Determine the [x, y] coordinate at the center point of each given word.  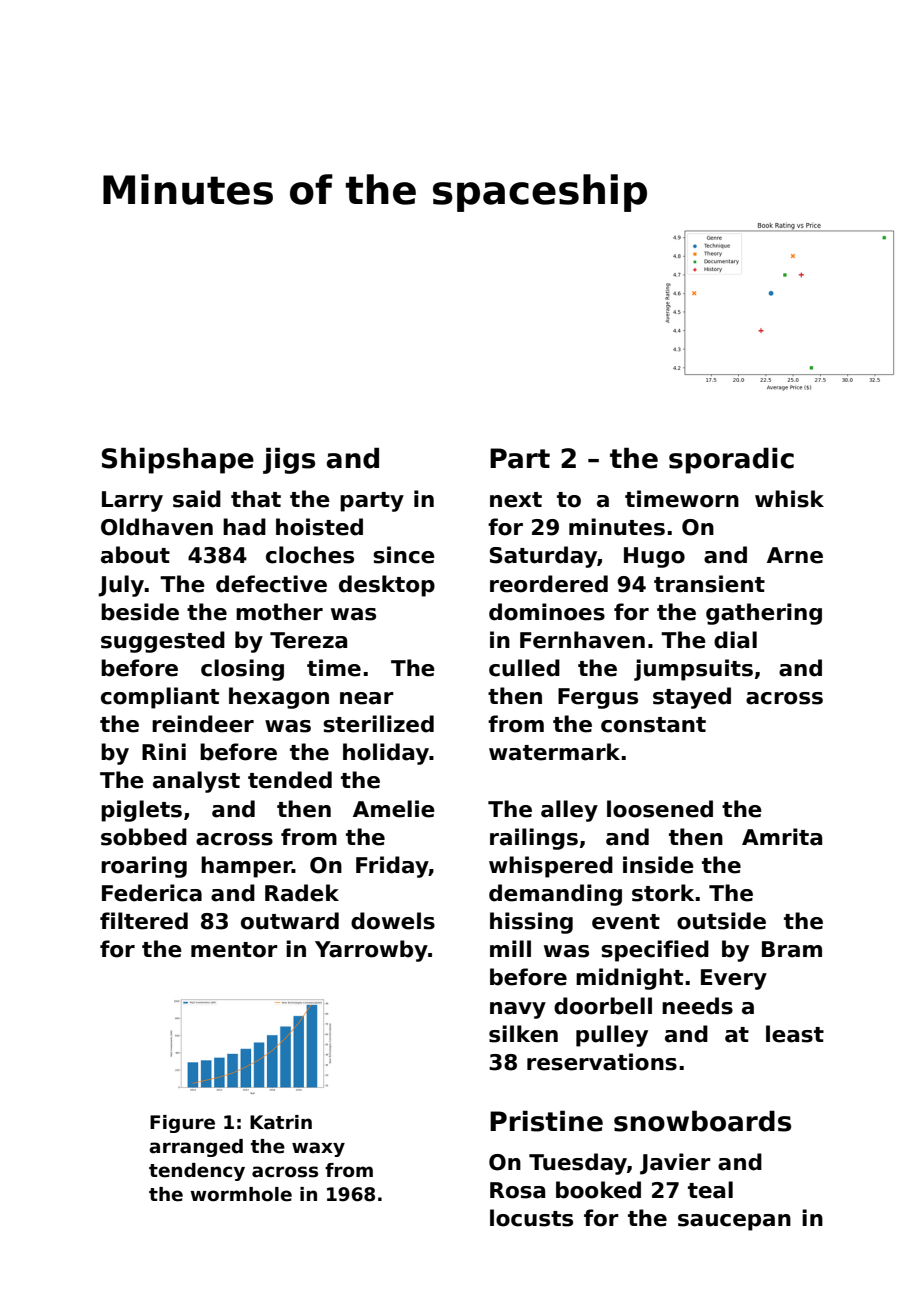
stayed [692, 698]
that [256, 499]
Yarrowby [371, 951]
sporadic [731, 460]
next [516, 500]
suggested [163, 642]
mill [510, 948]
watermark [554, 752]
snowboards [702, 1121]
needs [697, 1006]
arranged [196, 1148]
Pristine [546, 1121]
